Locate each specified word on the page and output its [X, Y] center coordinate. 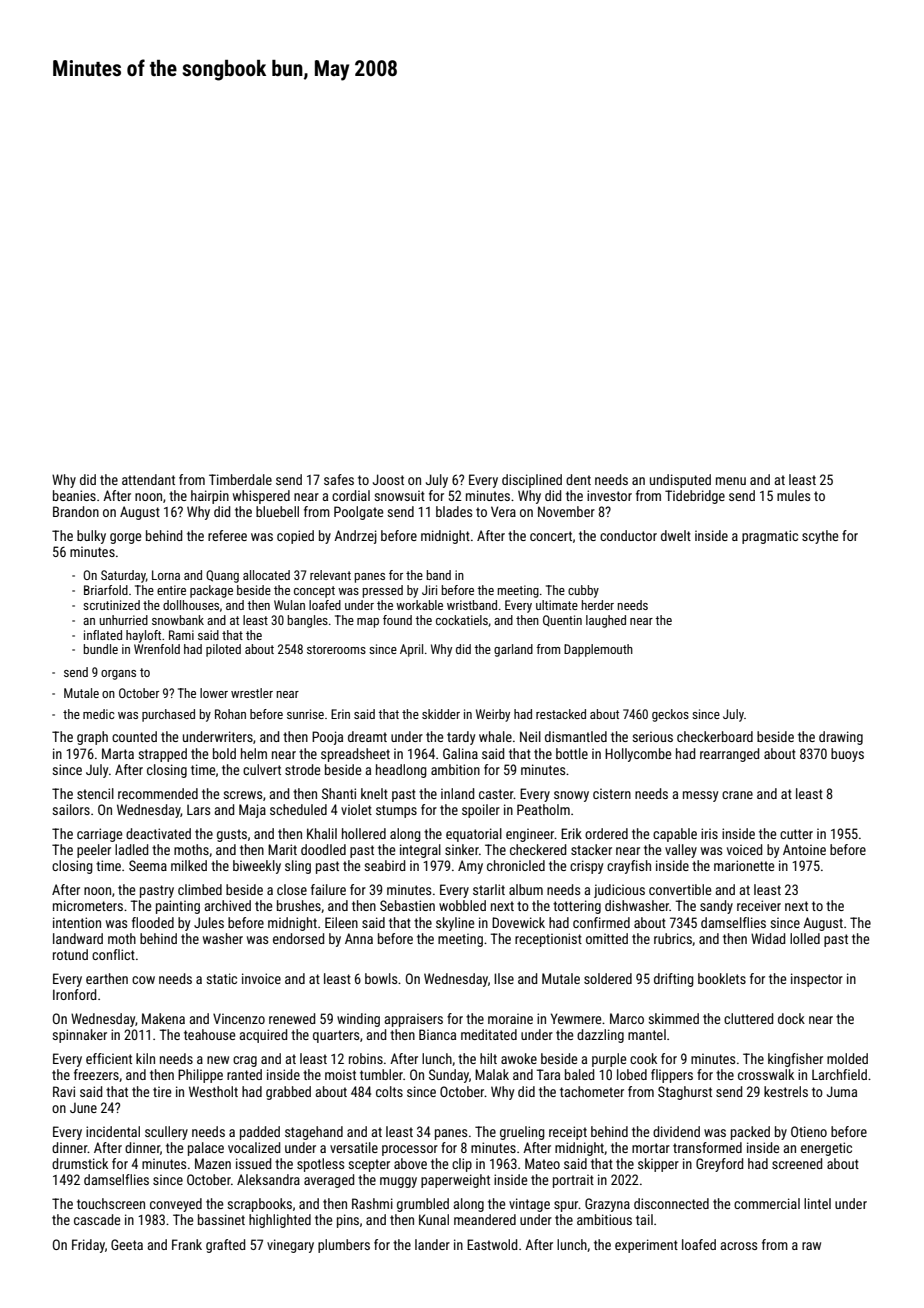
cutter [796, 834]
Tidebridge [695, 497]
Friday [88, 1246]
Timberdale [240, 479]
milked [189, 865]
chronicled [516, 865]
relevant [330, 575]
